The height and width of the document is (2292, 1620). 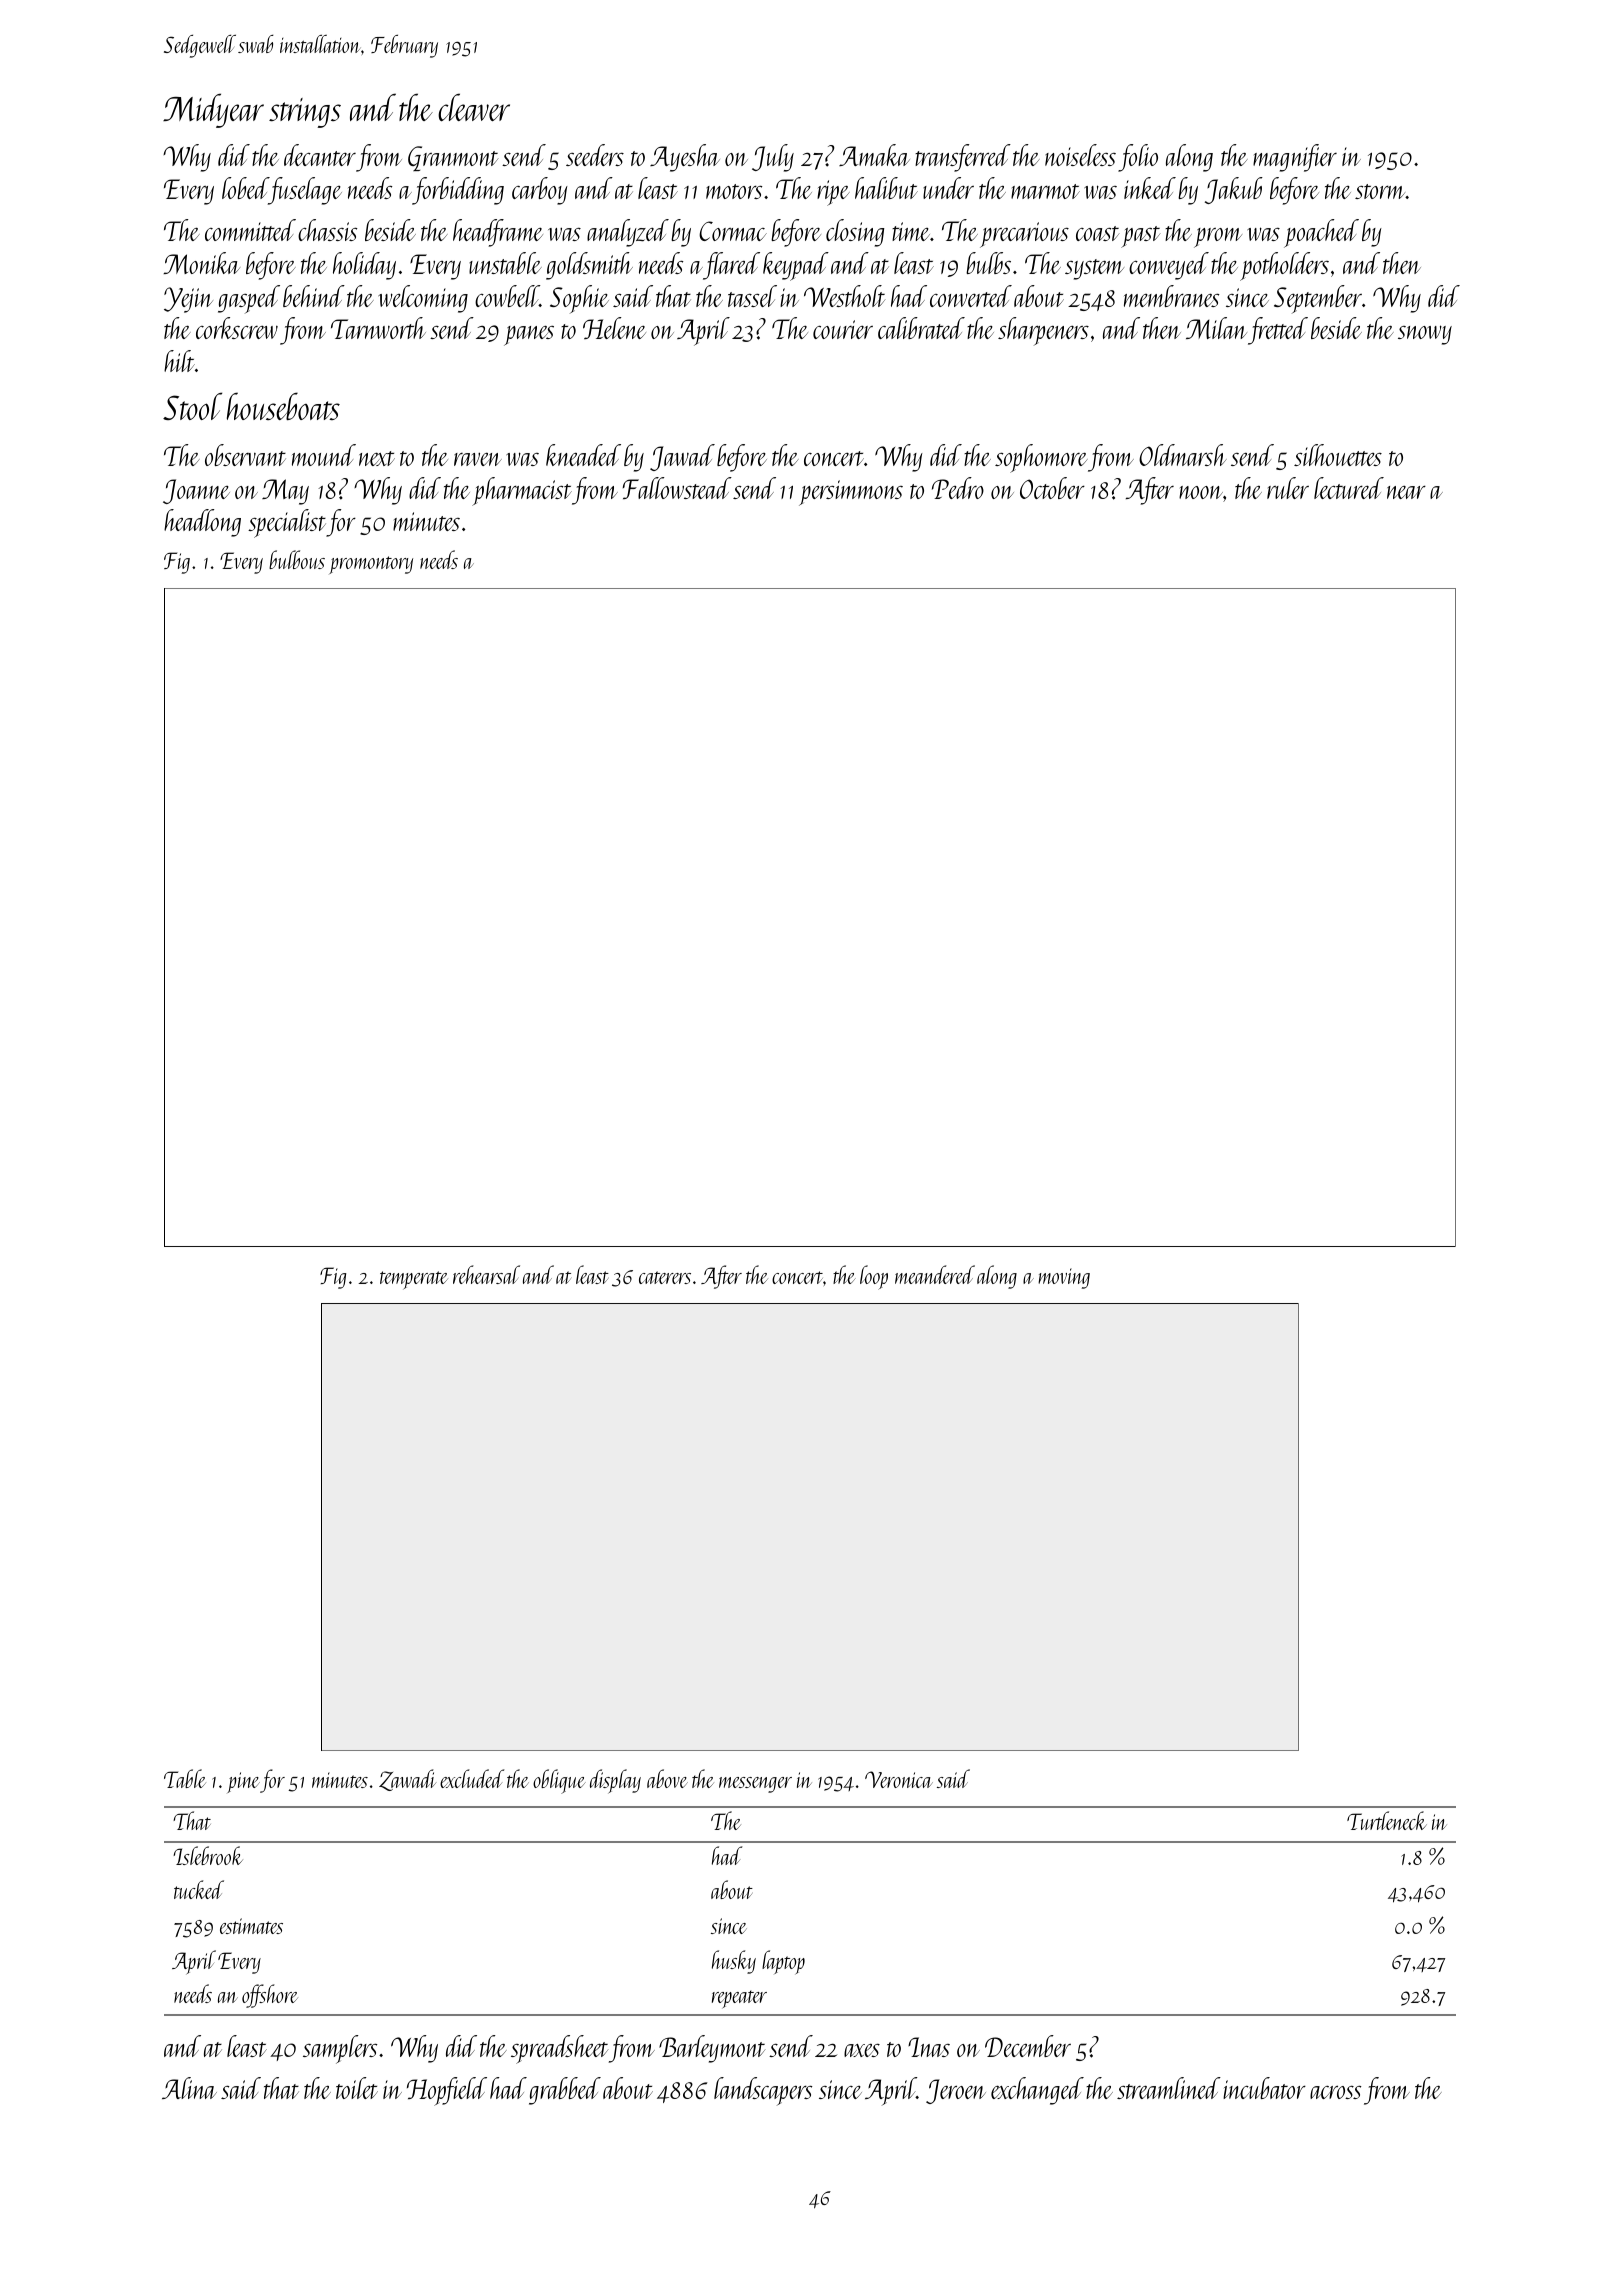 What do you see at coordinates (874, 1277) in the document?
I see `loop` at bounding box center [874, 1277].
